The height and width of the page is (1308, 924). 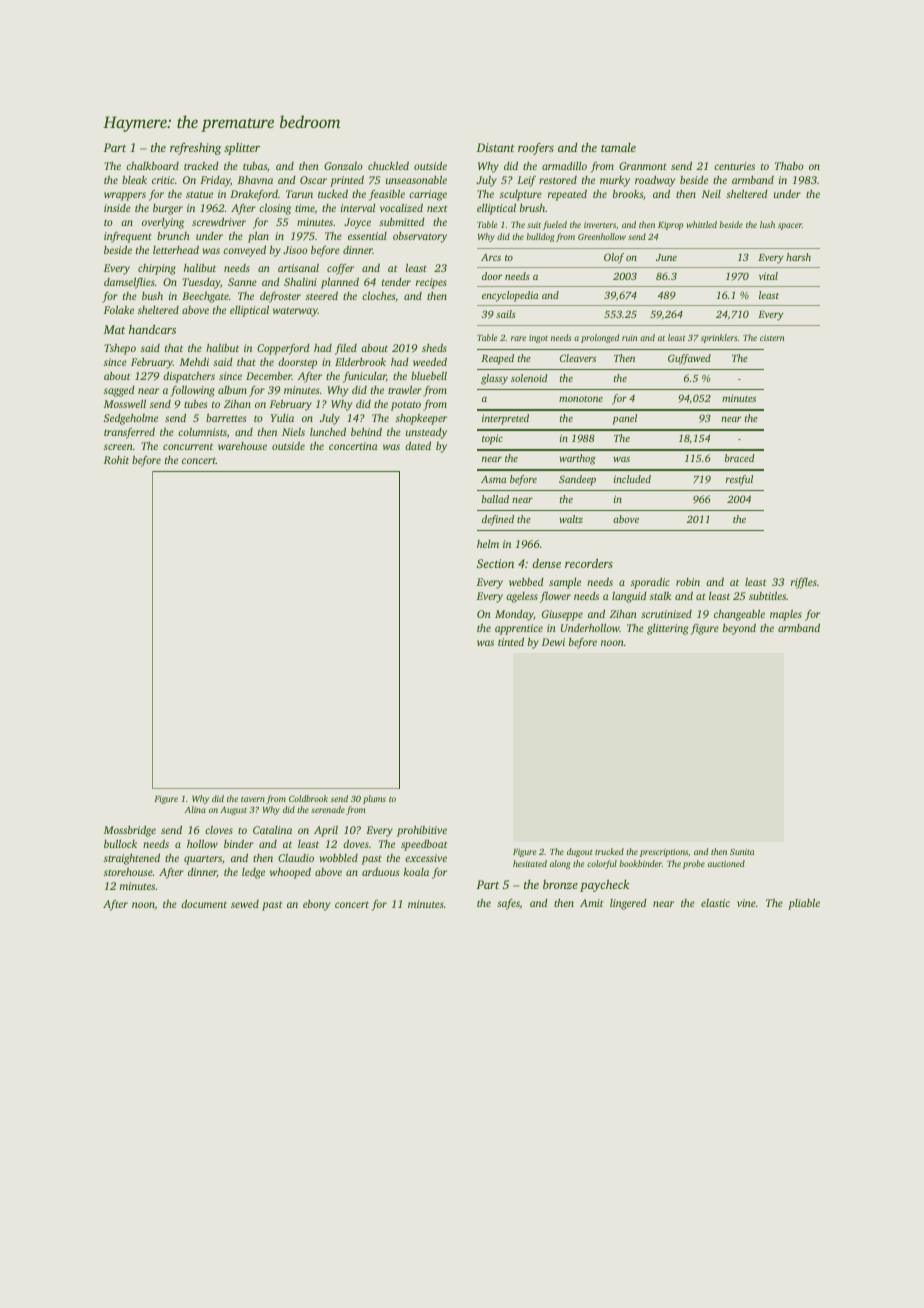 What do you see at coordinates (495, 499) in the page?
I see `ballad` at bounding box center [495, 499].
